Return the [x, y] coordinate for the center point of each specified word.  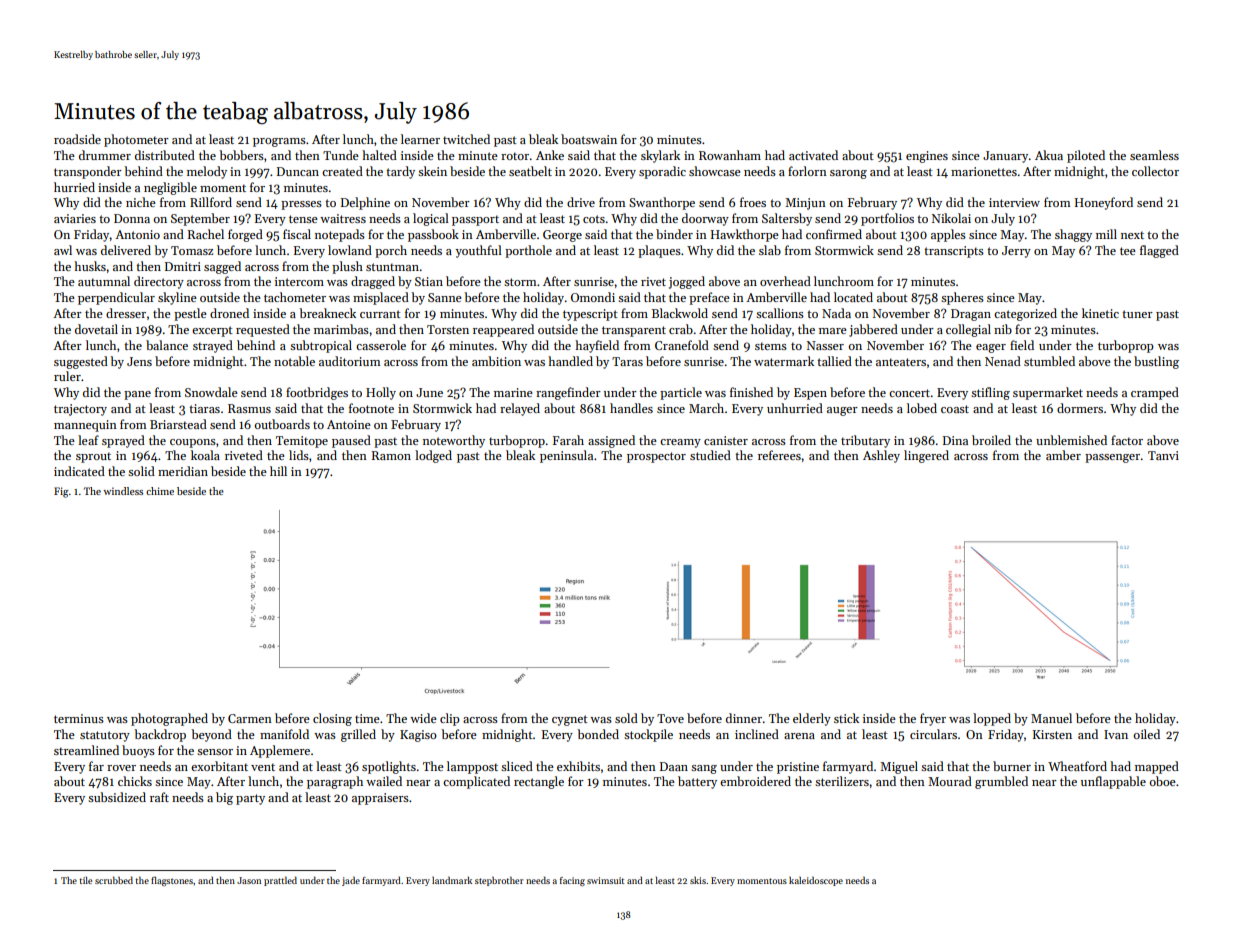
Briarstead [178, 424]
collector [1155, 171]
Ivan [1116, 734]
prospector [656, 457]
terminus [79, 718]
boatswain [589, 139]
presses [301, 205]
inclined [757, 734]
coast [955, 409]
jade [351, 881]
